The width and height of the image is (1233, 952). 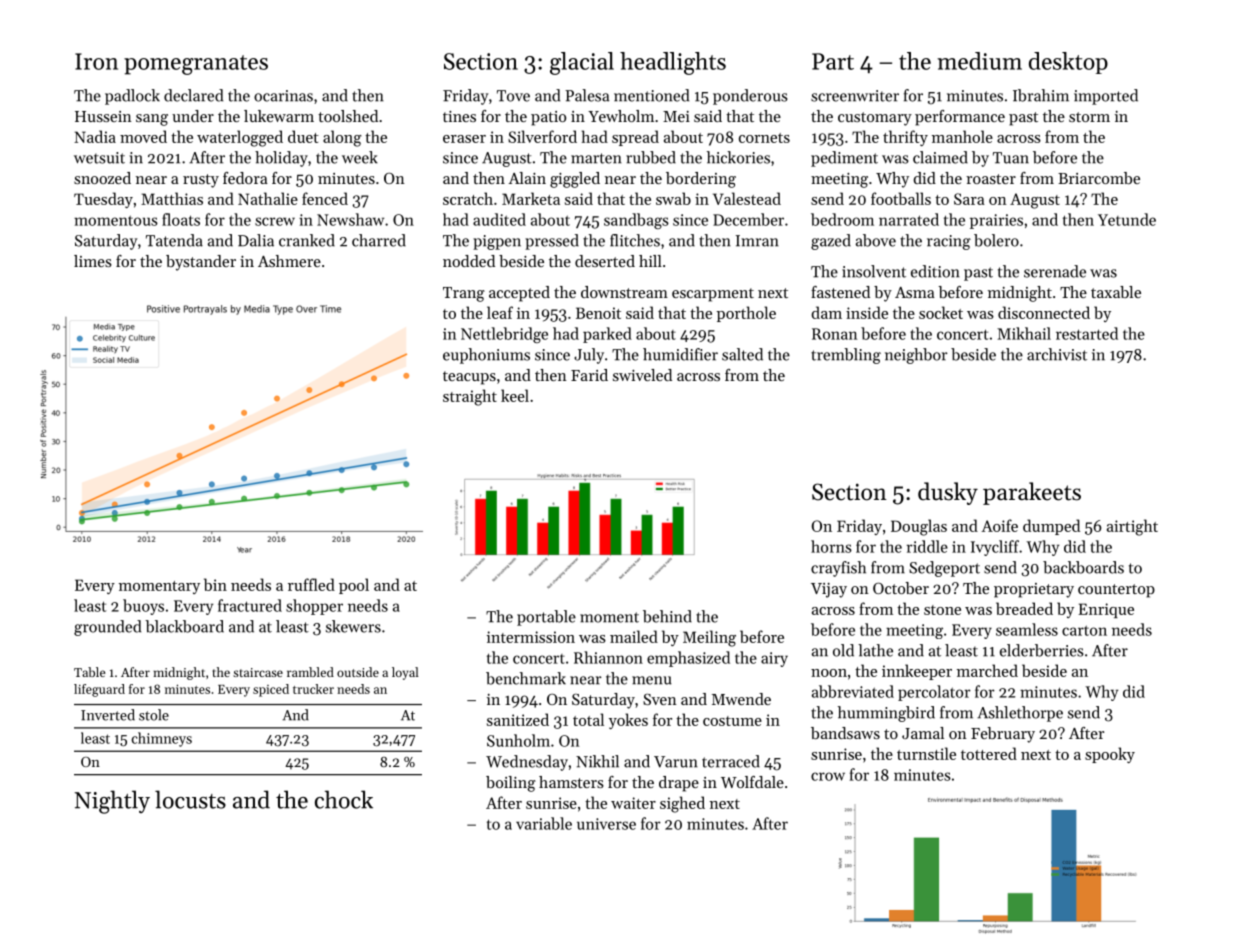 What do you see at coordinates (680, 354) in the image?
I see `humidifier` at bounding box center [680, 354].
